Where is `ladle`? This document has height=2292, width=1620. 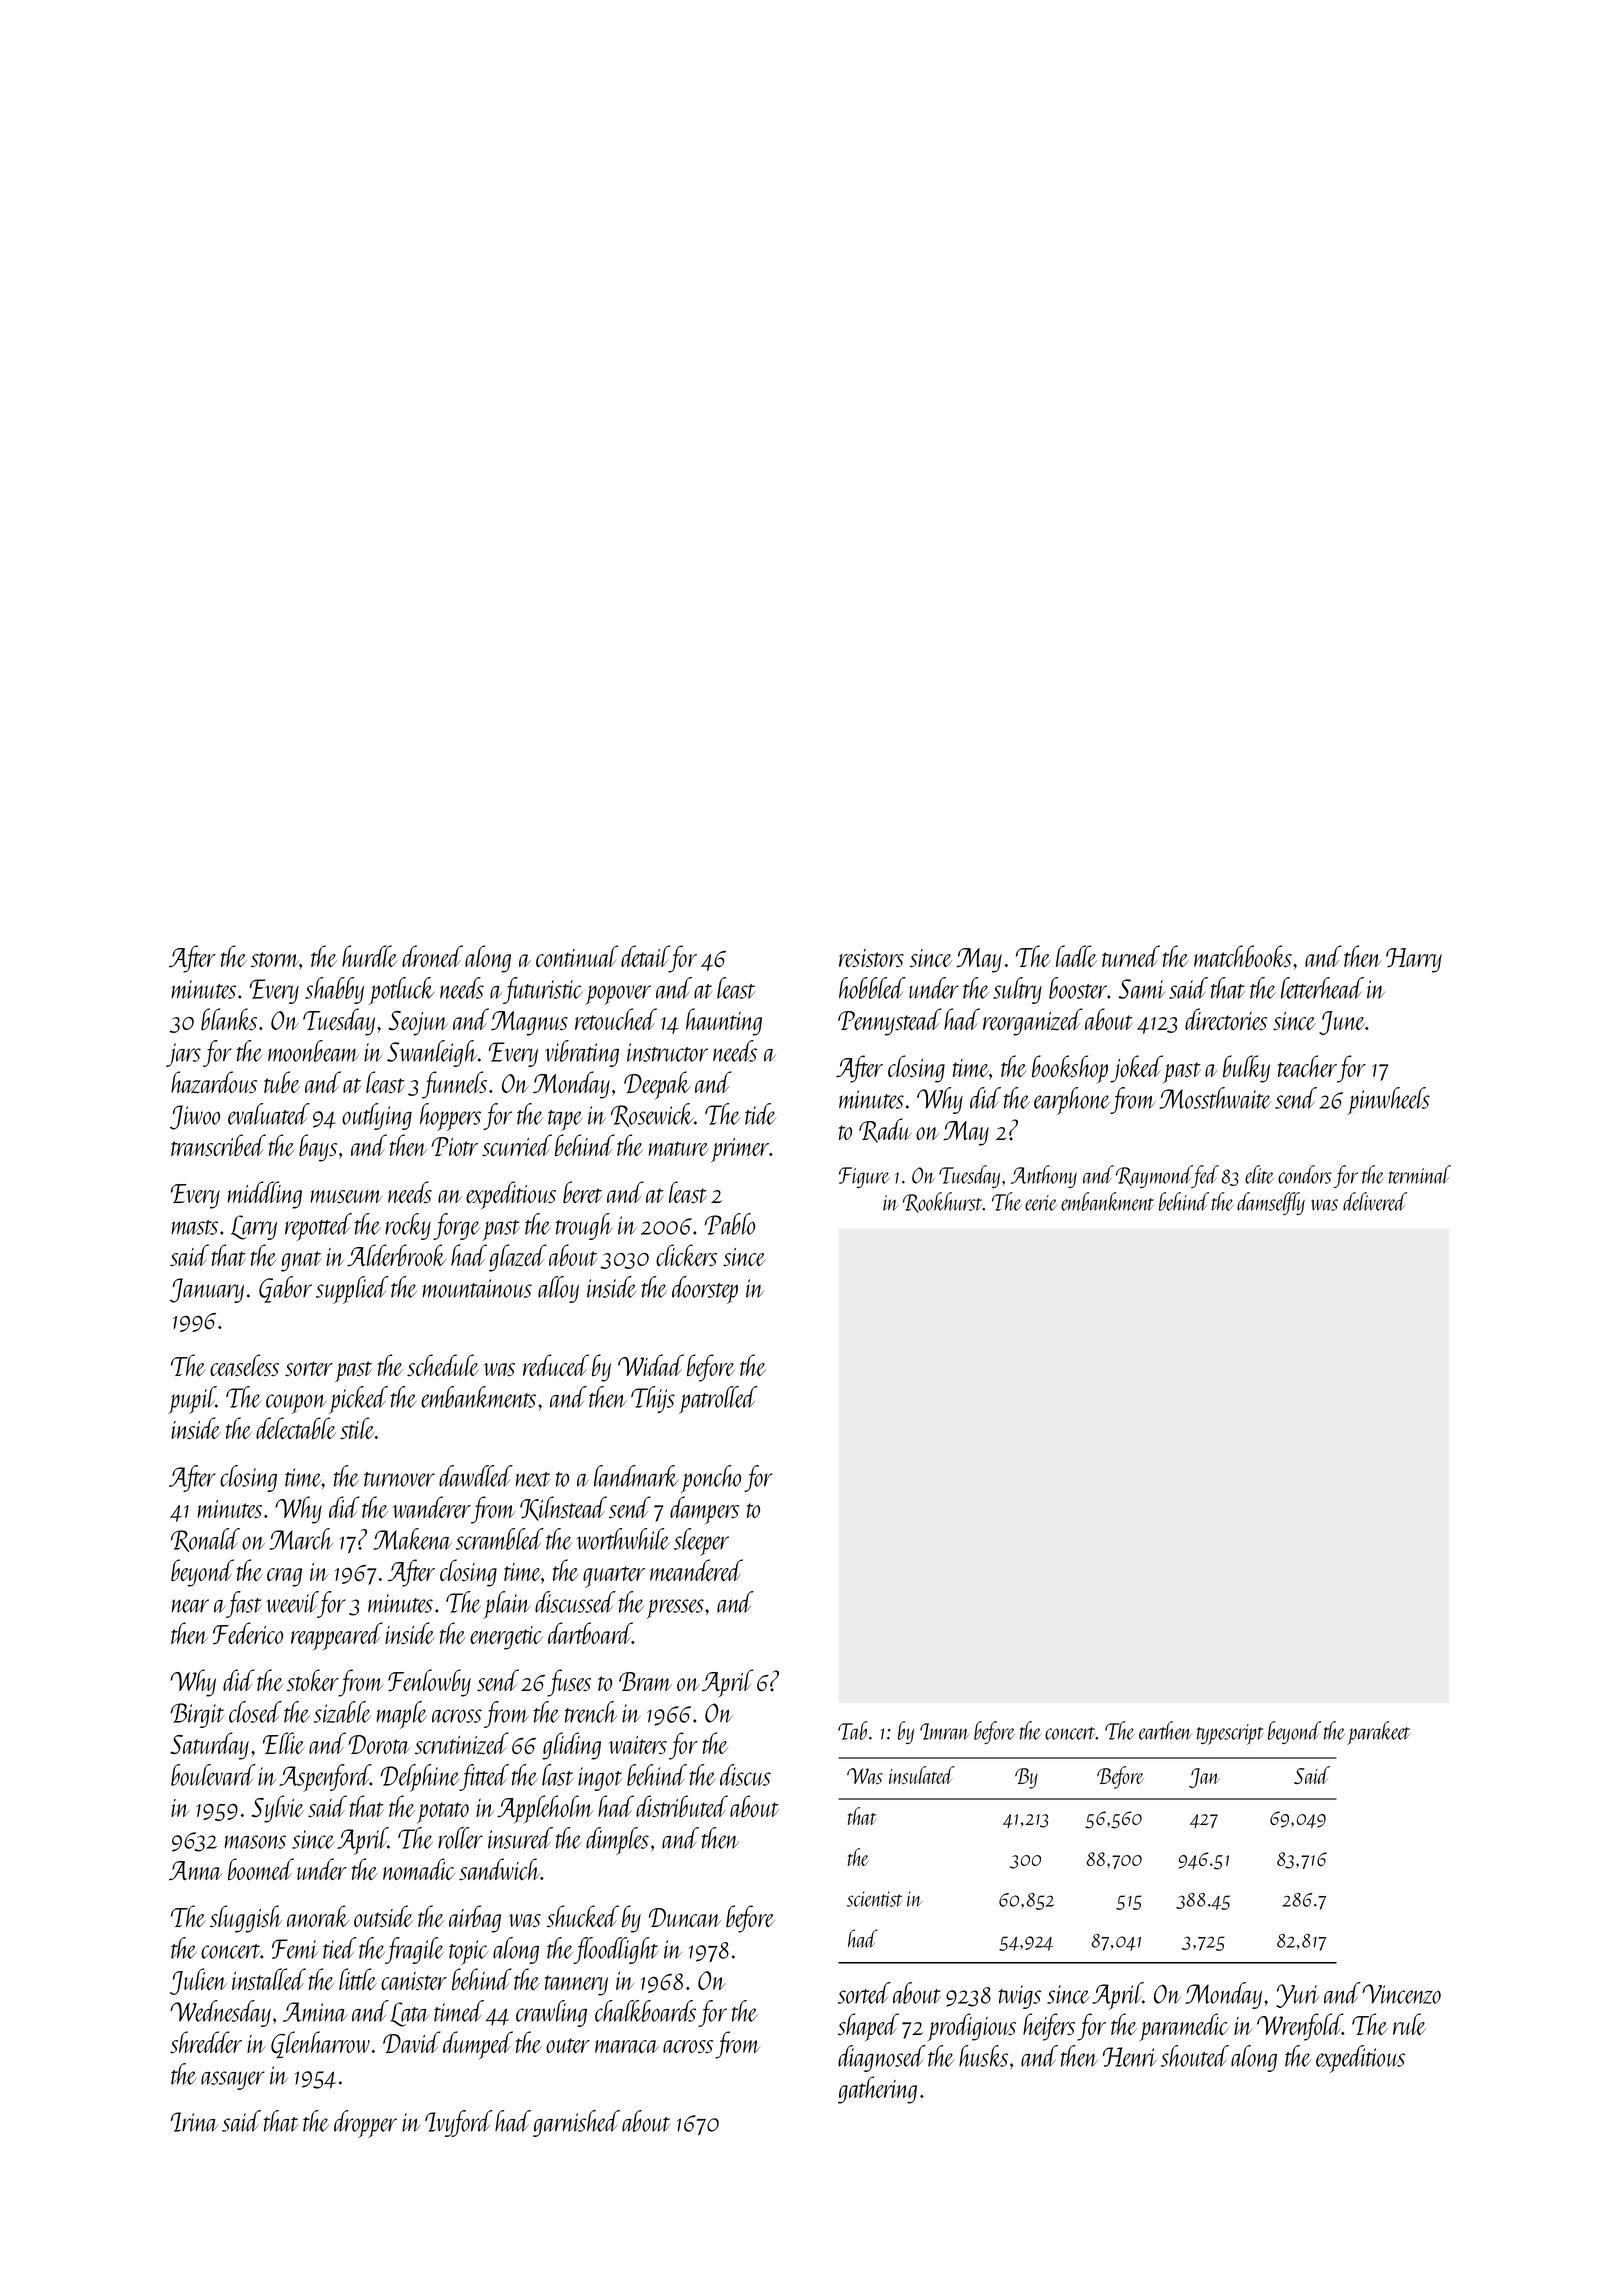 ladle is located at coordinates (1076, 956).
